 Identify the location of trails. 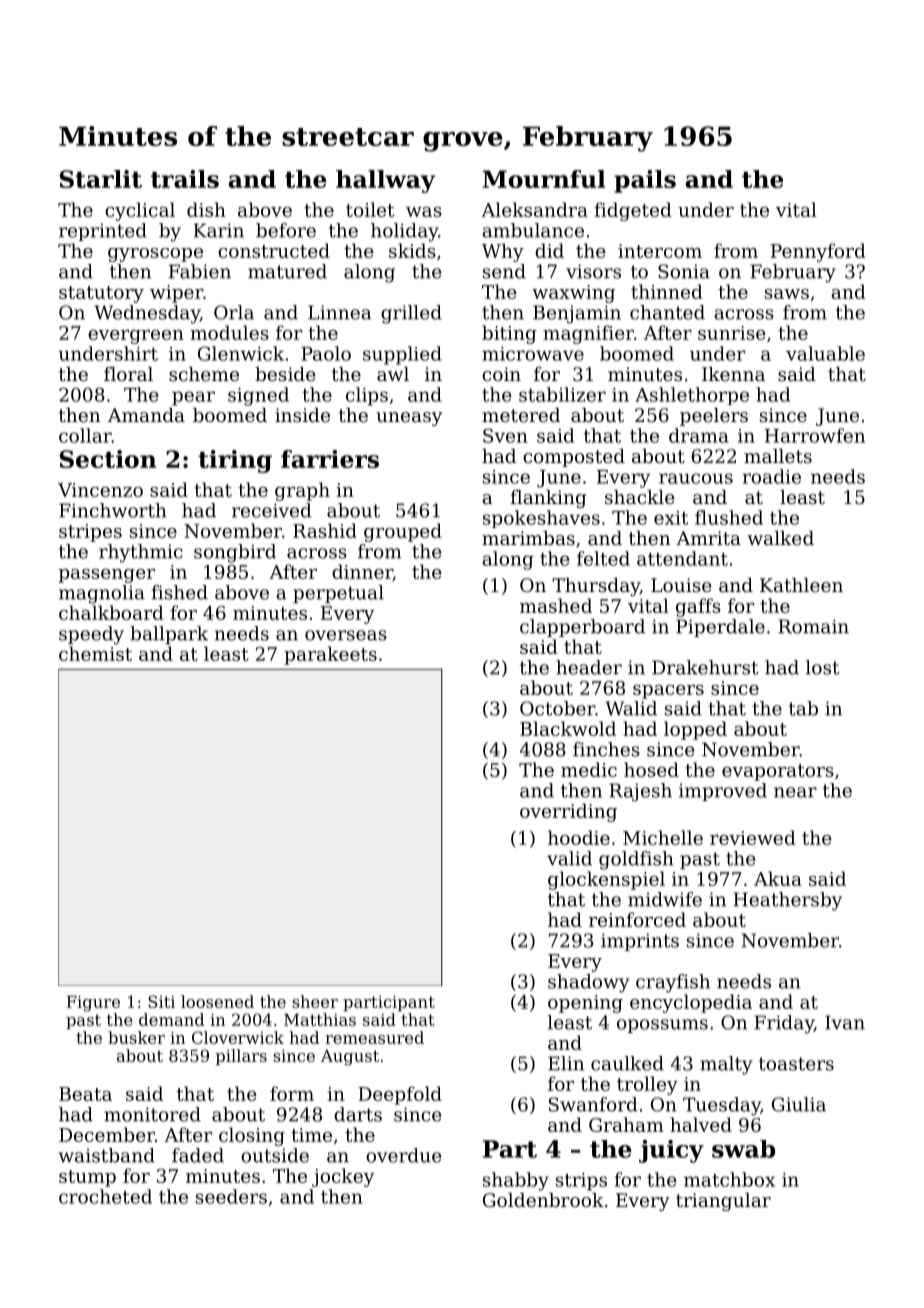
(185, 179).
